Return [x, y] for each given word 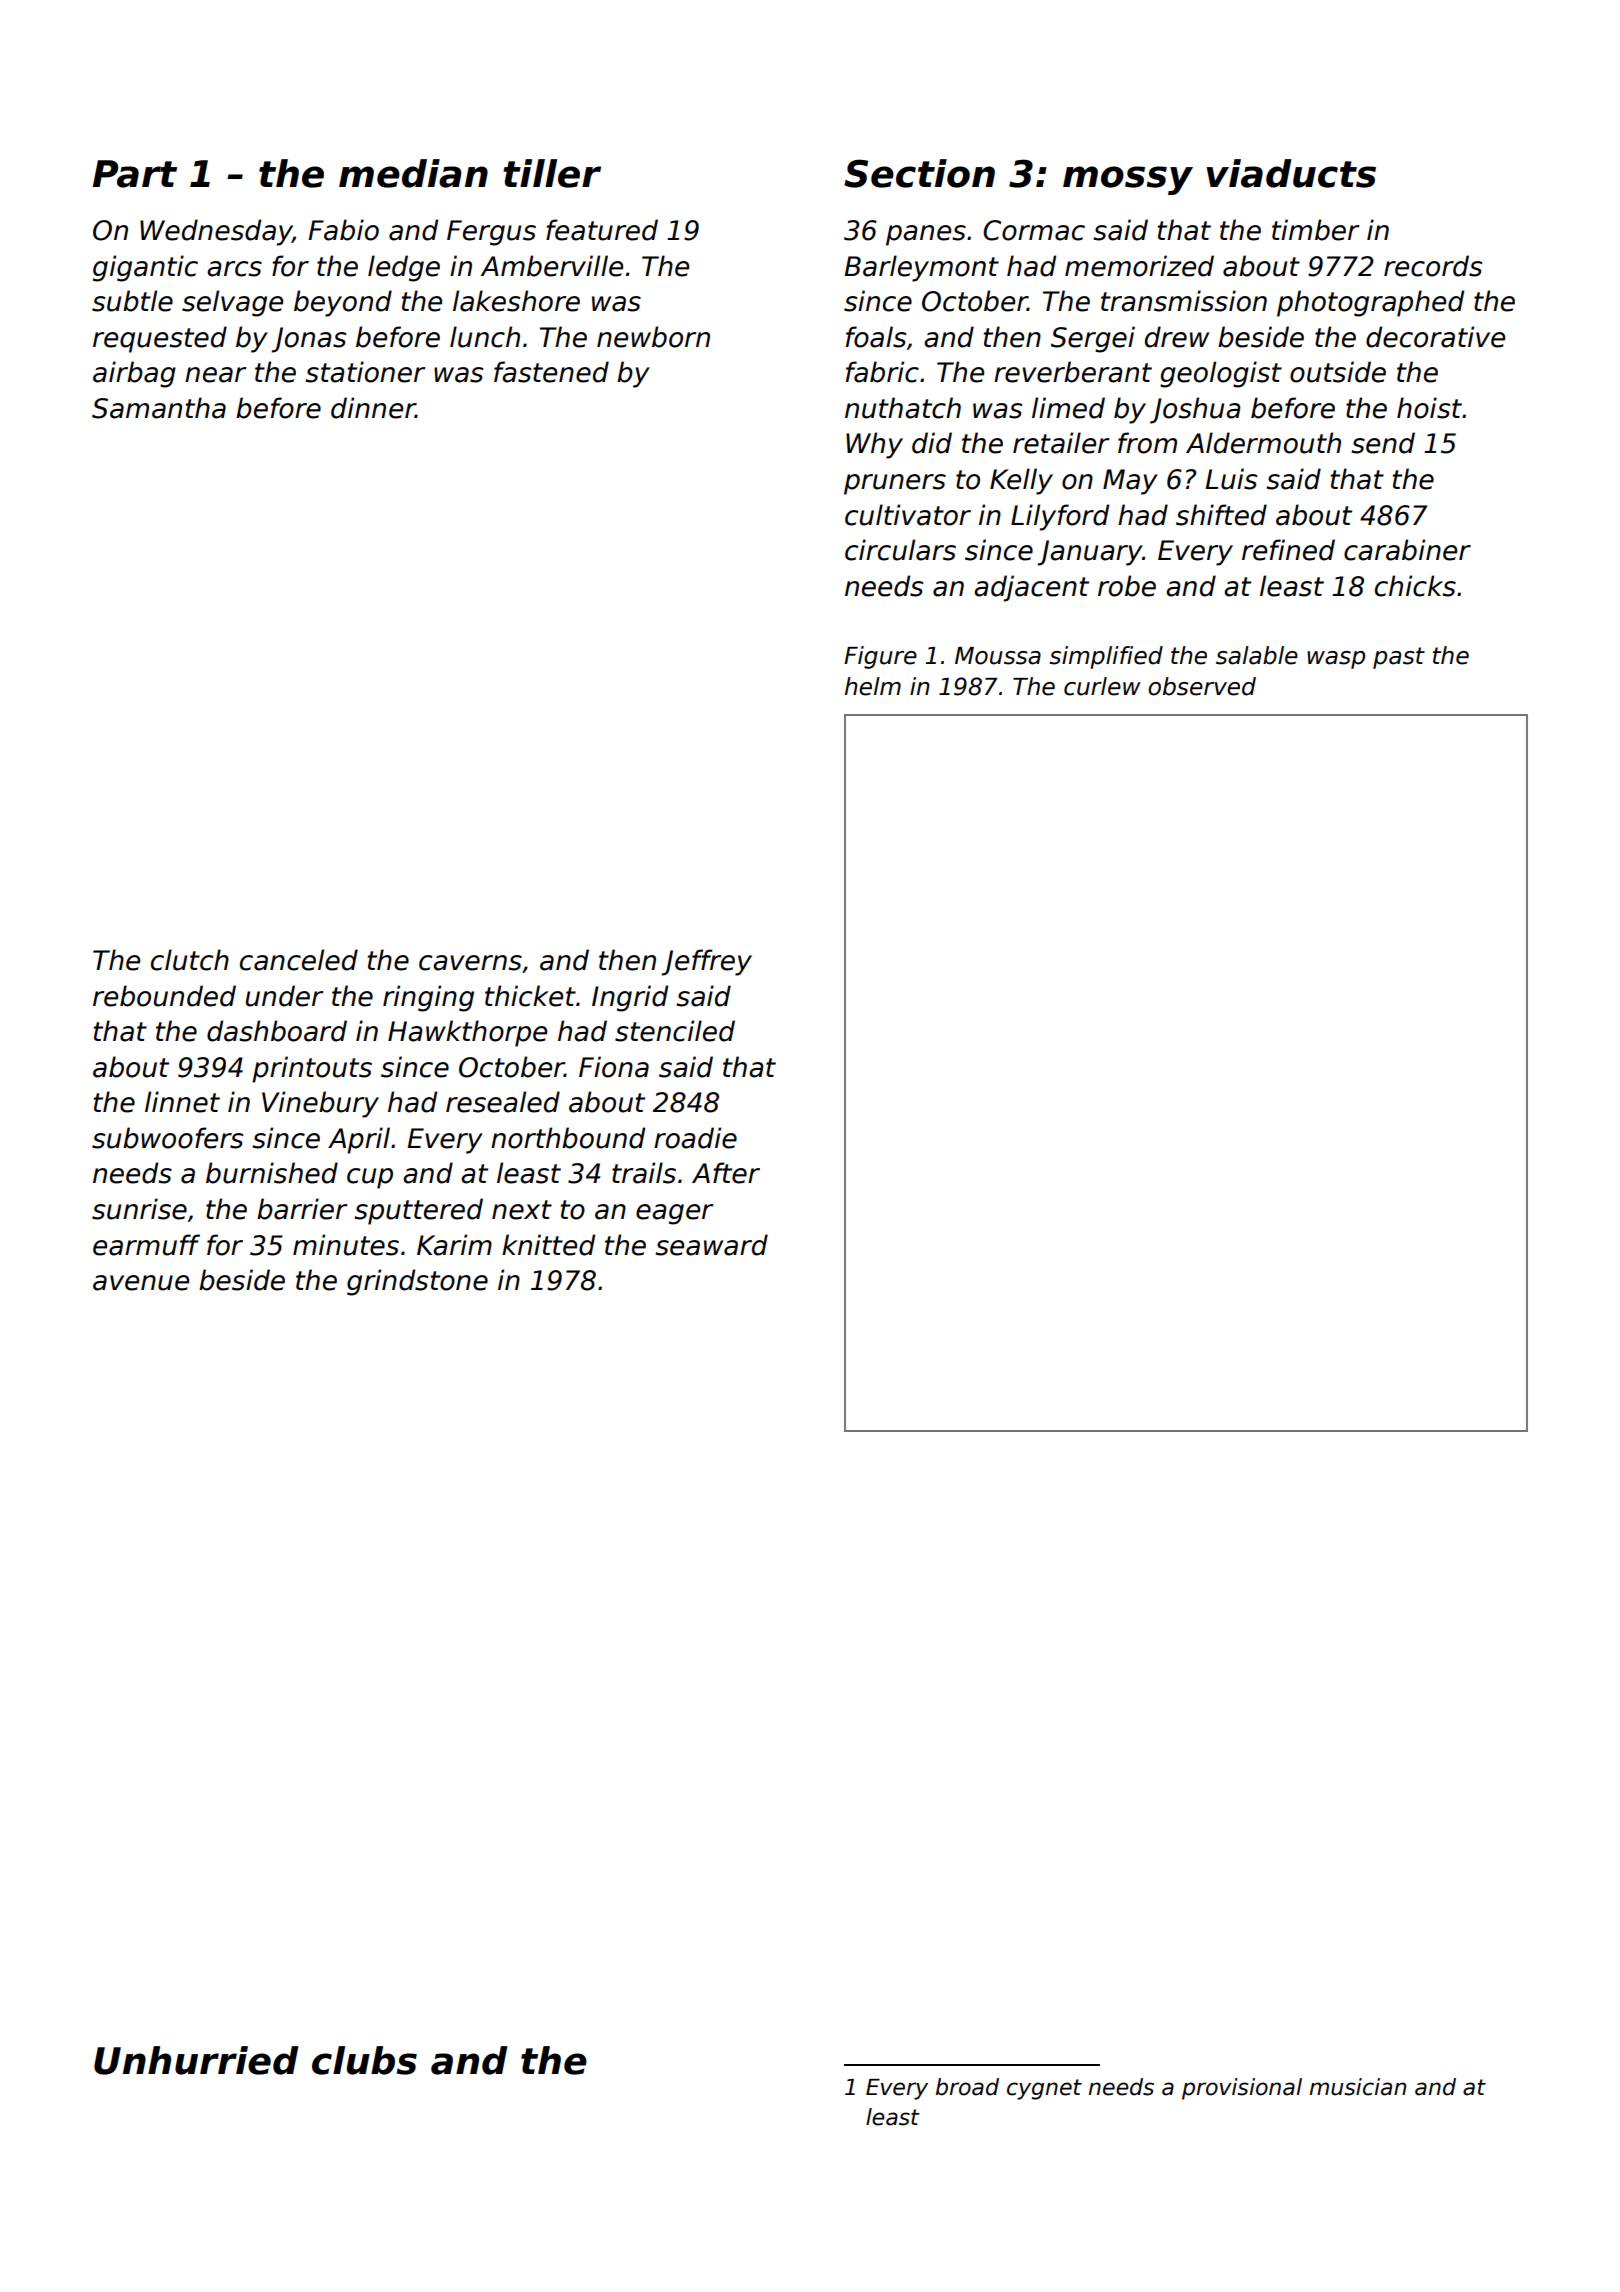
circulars [900, 550]
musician [1358, 2087]
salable [1257, 655]
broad [967, 2087]
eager [675, 1214]
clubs [364, 2060]
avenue [141, 1283]
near [216, 375]
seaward [711, 1245]
